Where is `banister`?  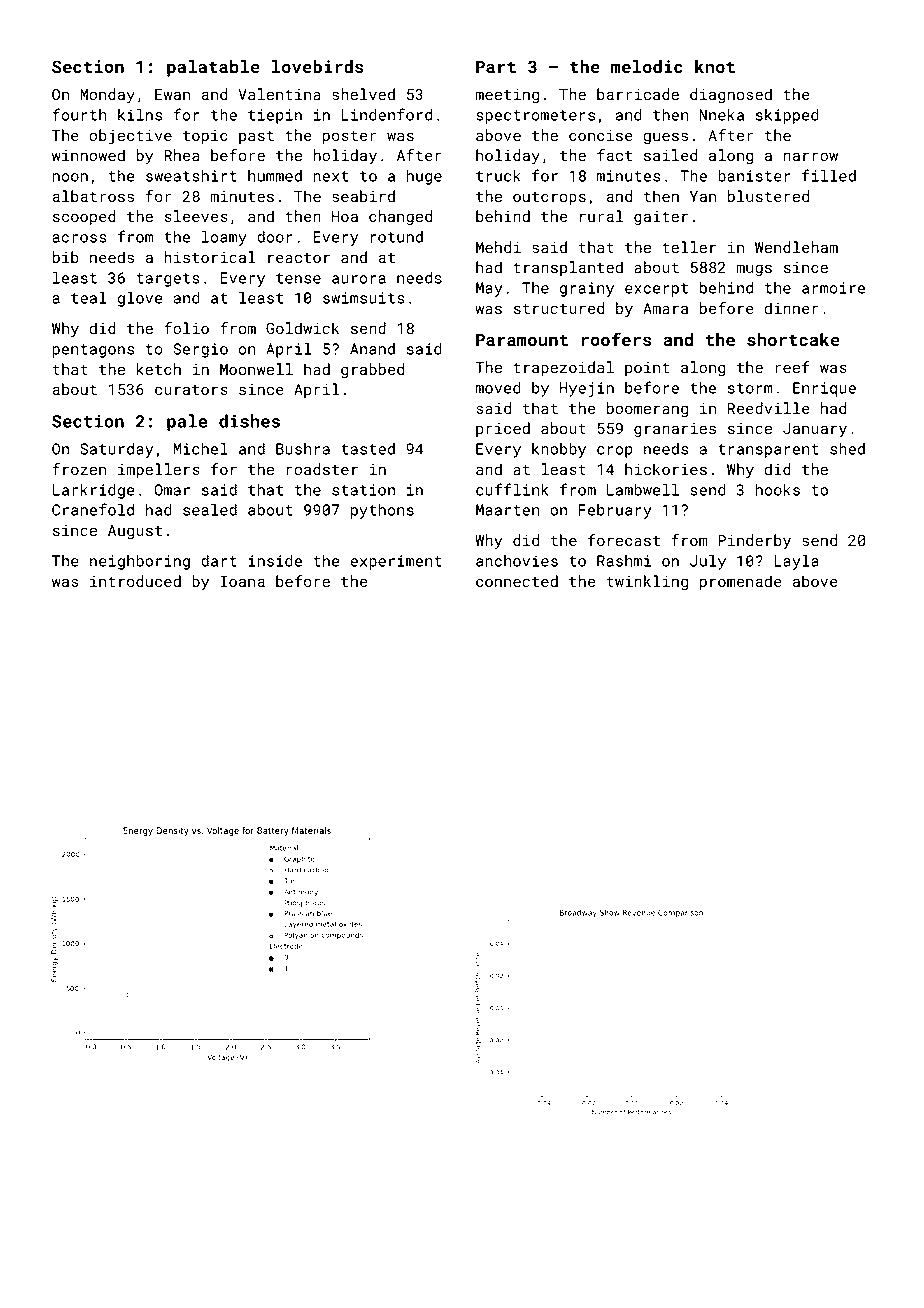 banister is located at coordinates (754, 176).
